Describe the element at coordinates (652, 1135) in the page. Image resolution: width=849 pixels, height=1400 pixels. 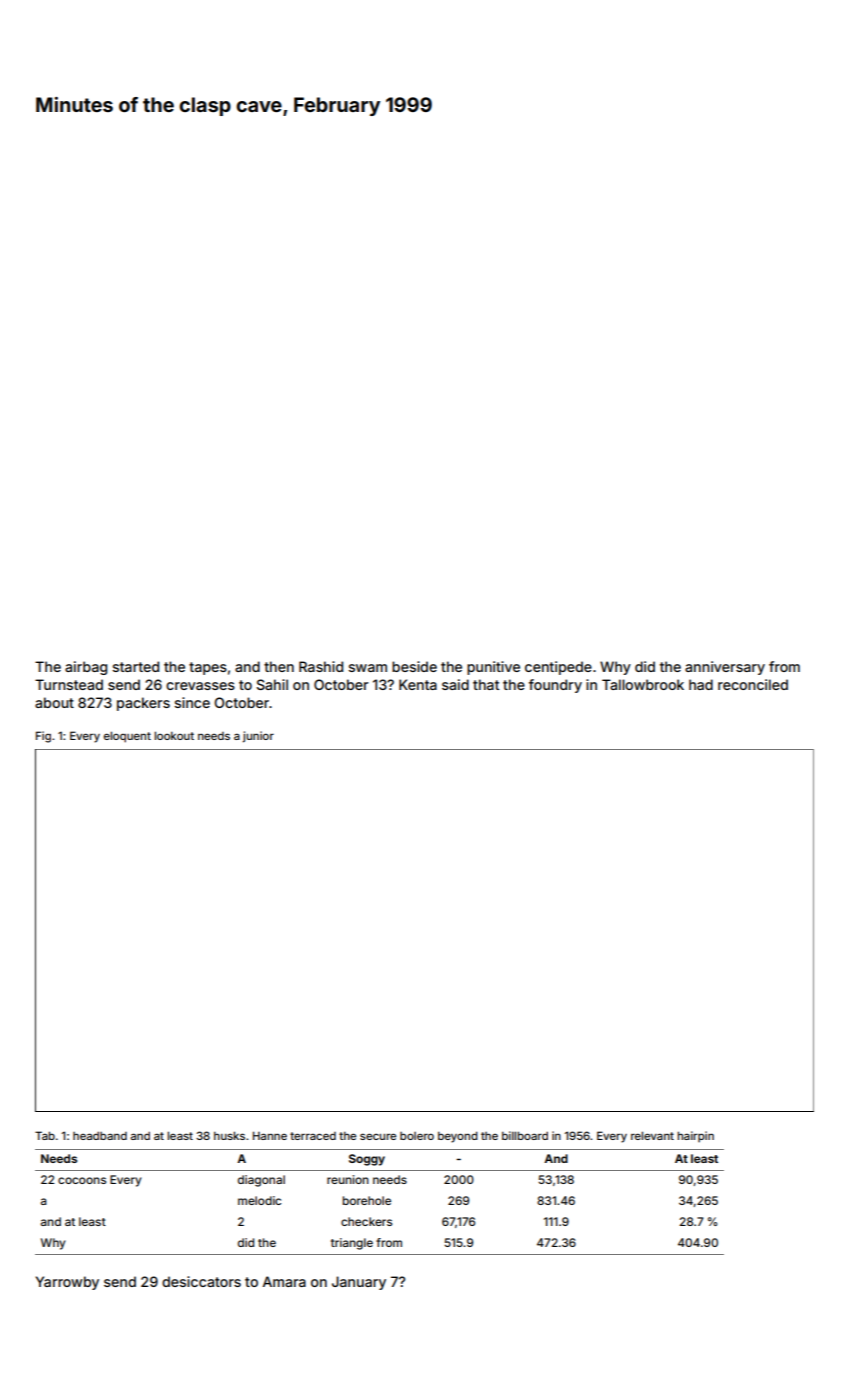
I see `relevant` at that location.
